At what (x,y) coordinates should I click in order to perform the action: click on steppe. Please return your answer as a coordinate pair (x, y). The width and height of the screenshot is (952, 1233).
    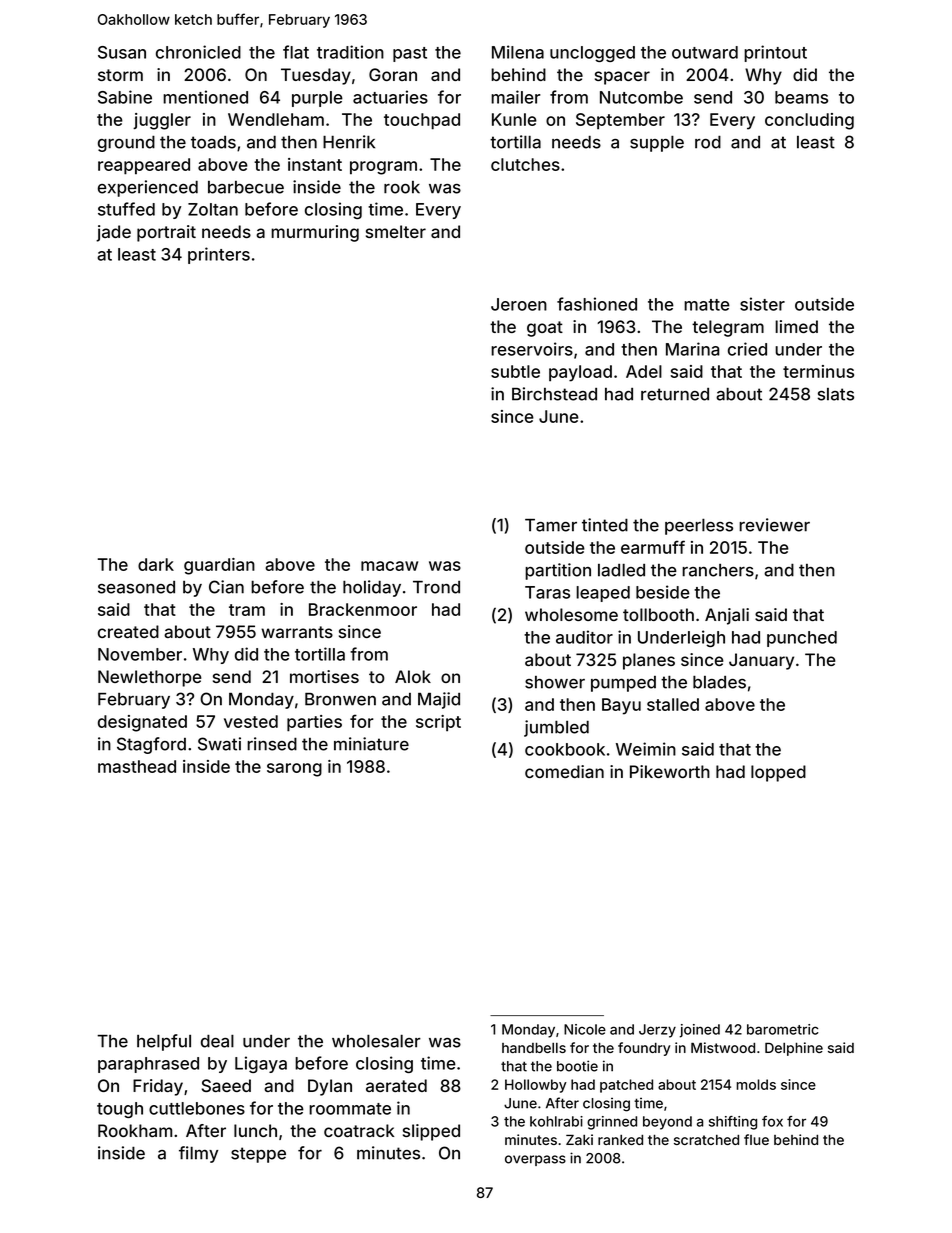
    Looking at the image, I should click on (258, 1155).
